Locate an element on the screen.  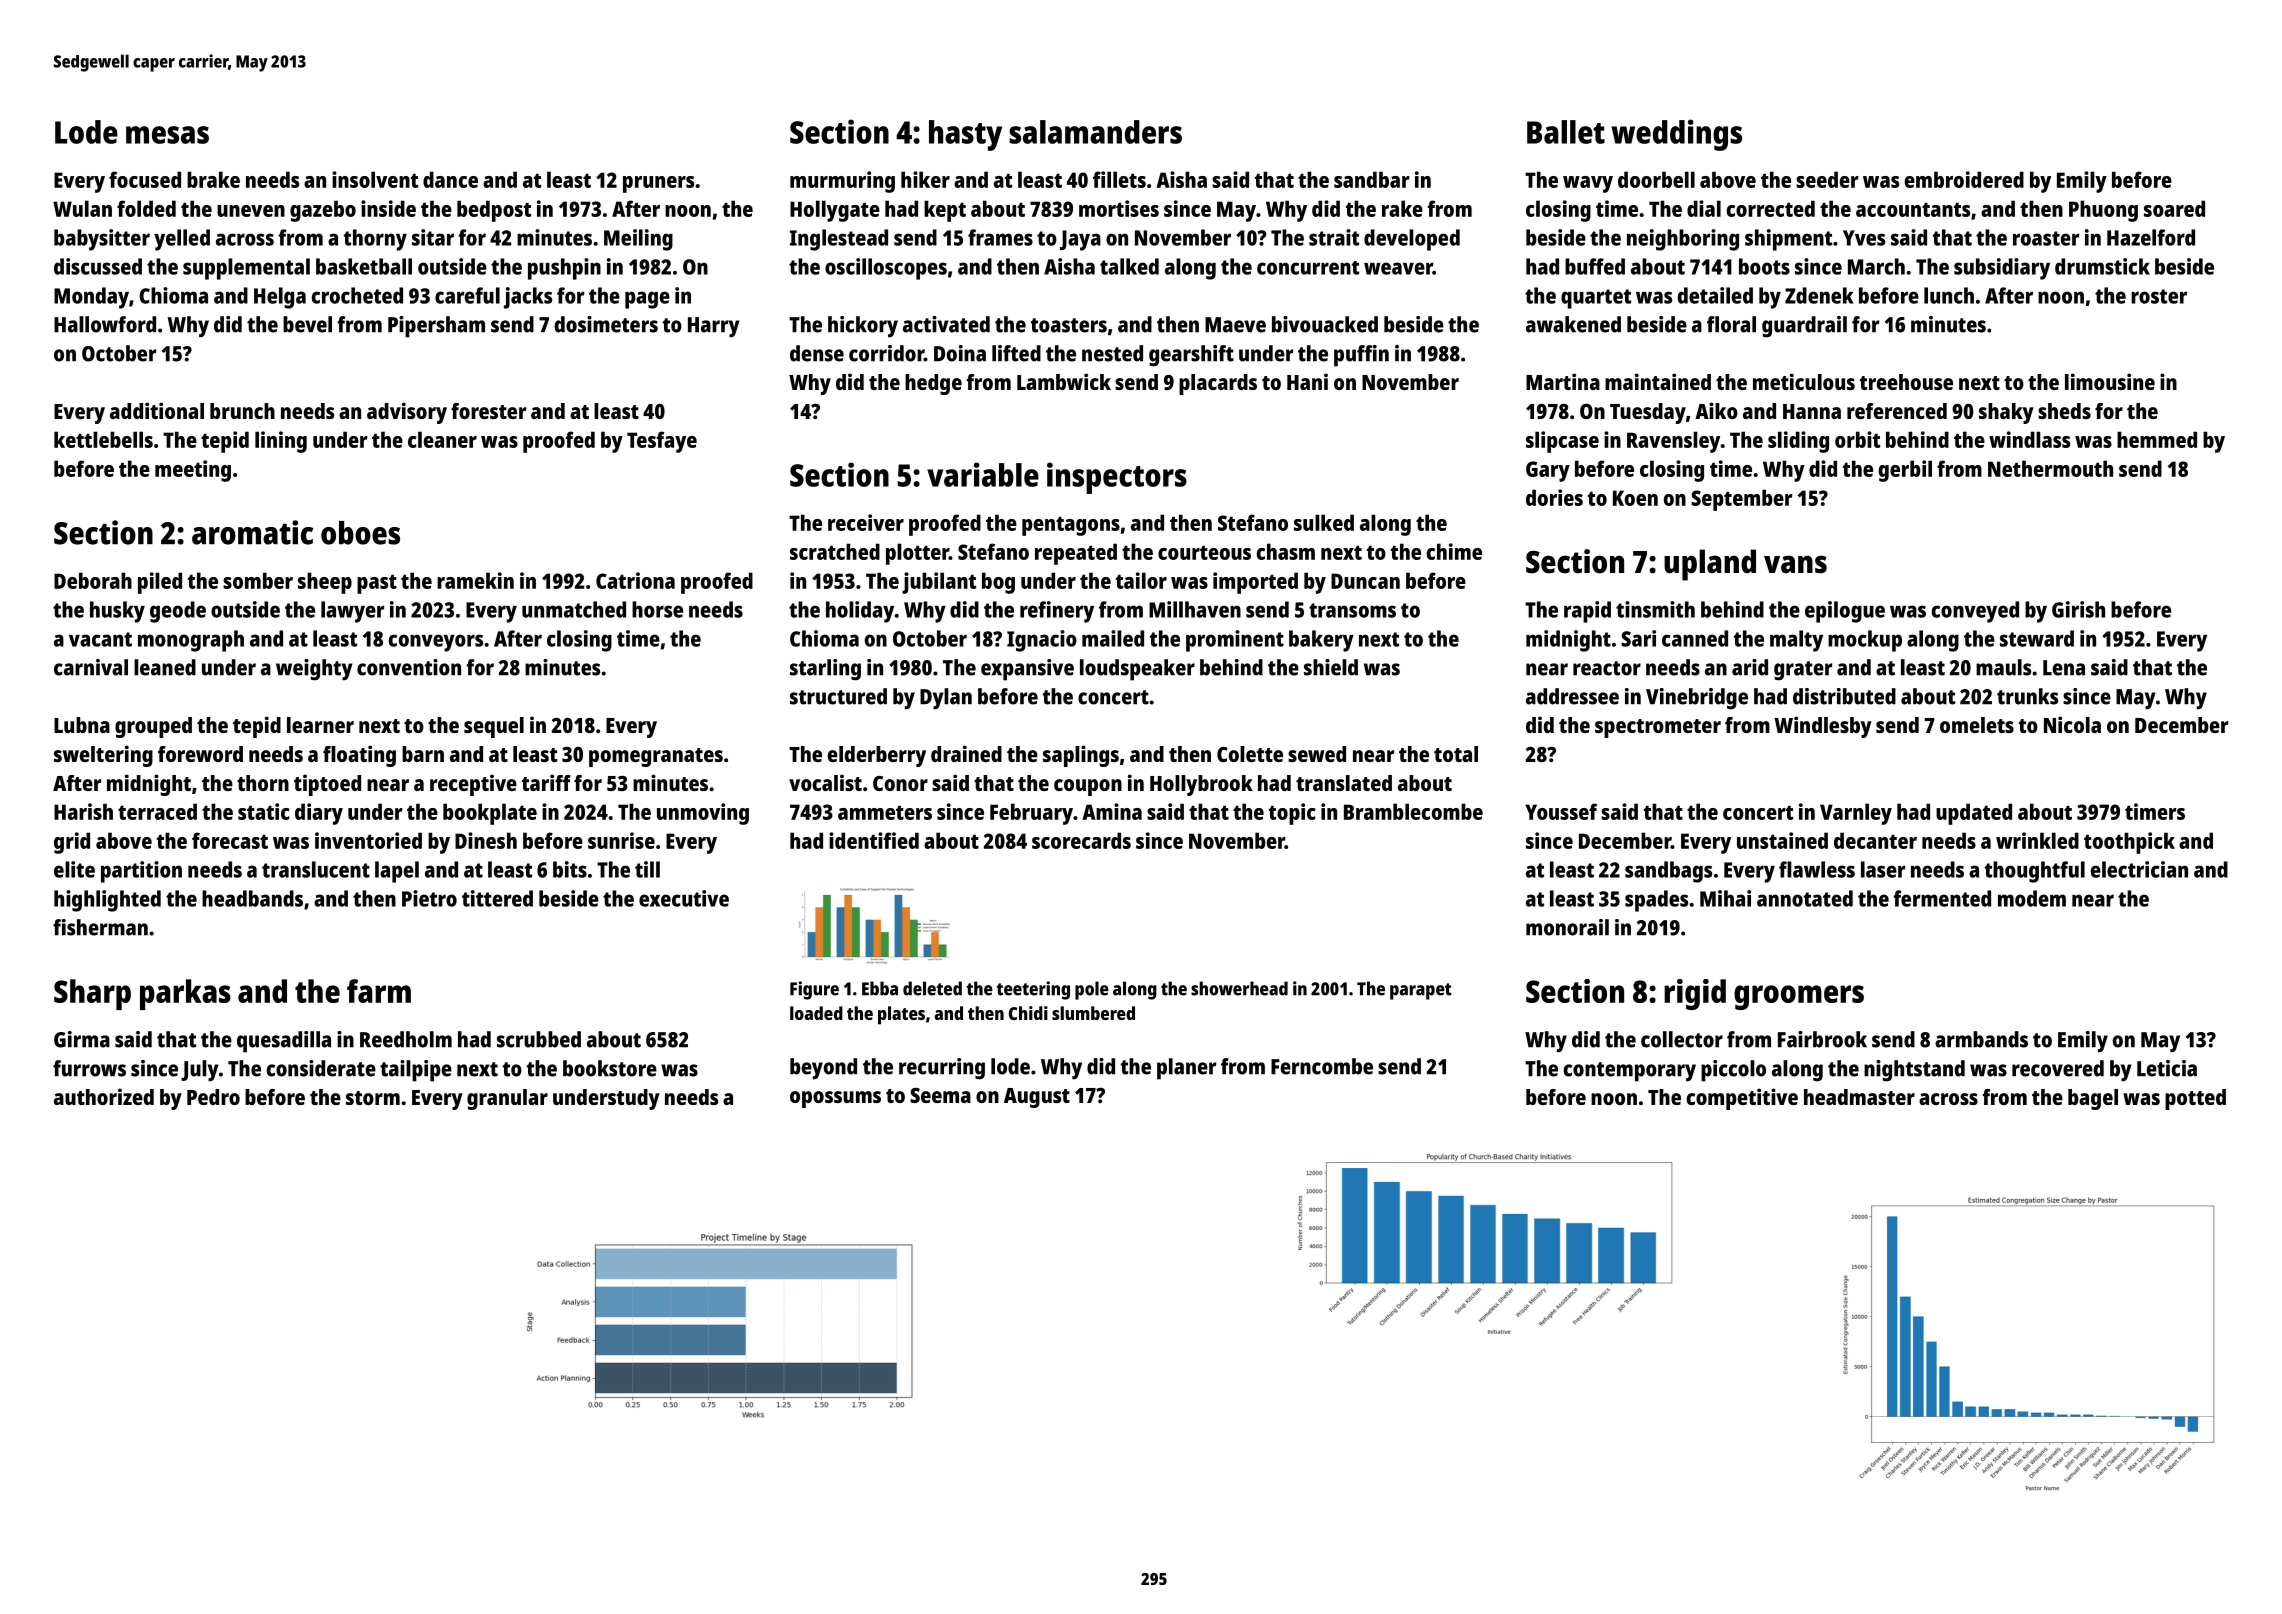
Ravensley is located at coordinates (1673, 442).
